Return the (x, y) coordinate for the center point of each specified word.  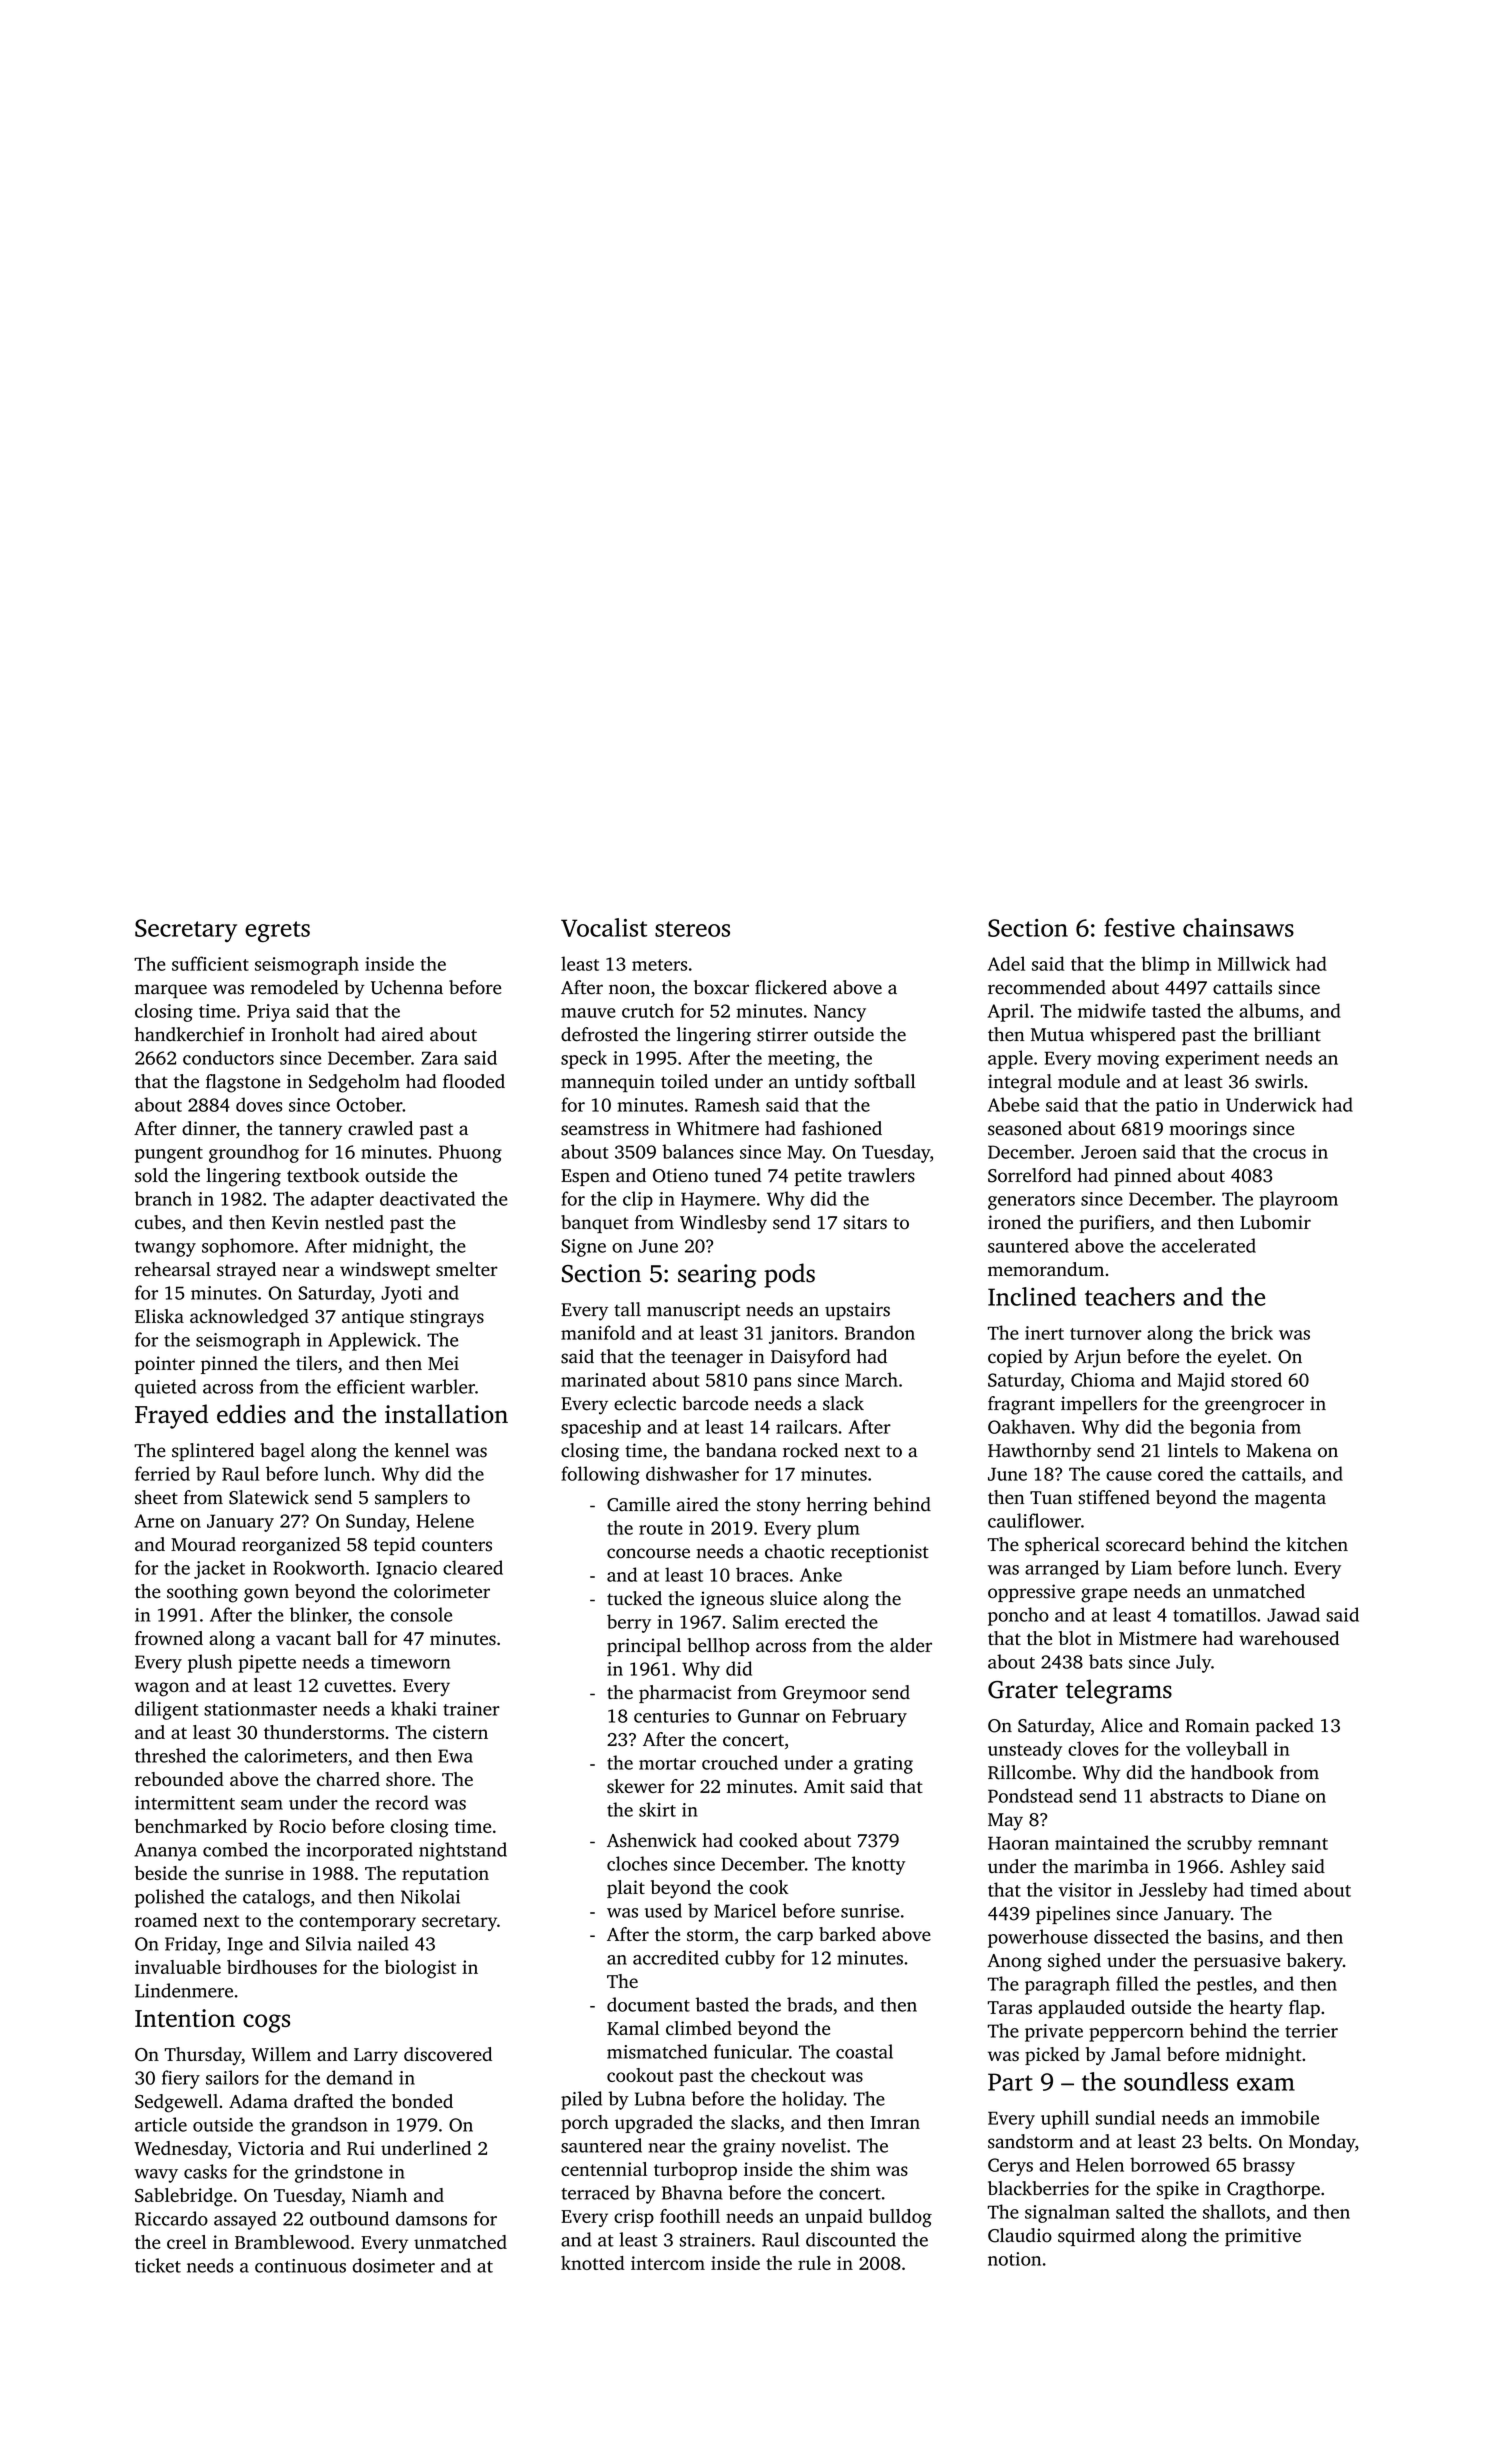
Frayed (171, 1416)
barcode (715, 1403)
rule (814, 2263)
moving (1128, 1060)
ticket (158, 2265)
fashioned (842, 1128)
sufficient (210, 963)
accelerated (1209, 1245)
